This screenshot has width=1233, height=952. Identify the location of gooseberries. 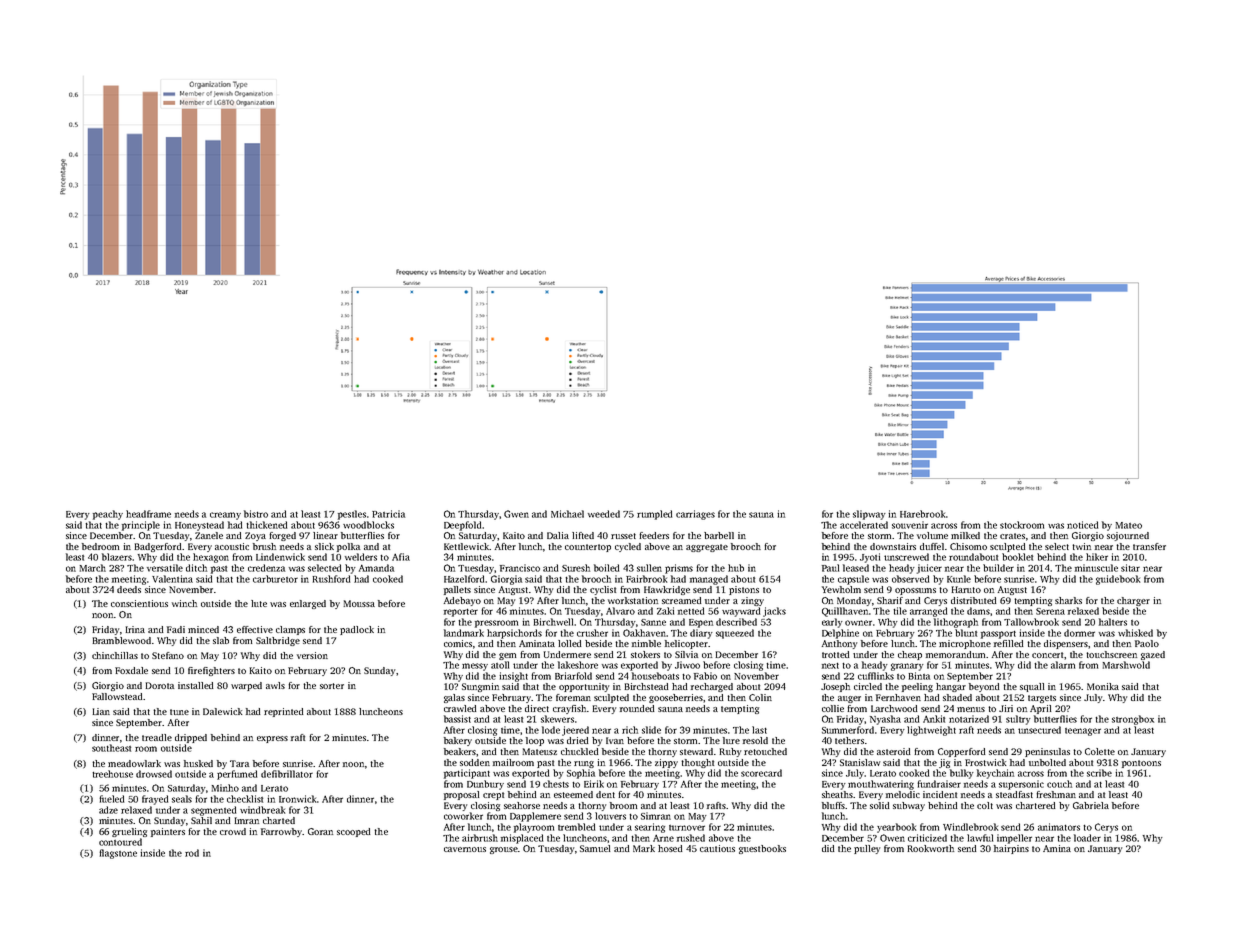
(676, 698).
